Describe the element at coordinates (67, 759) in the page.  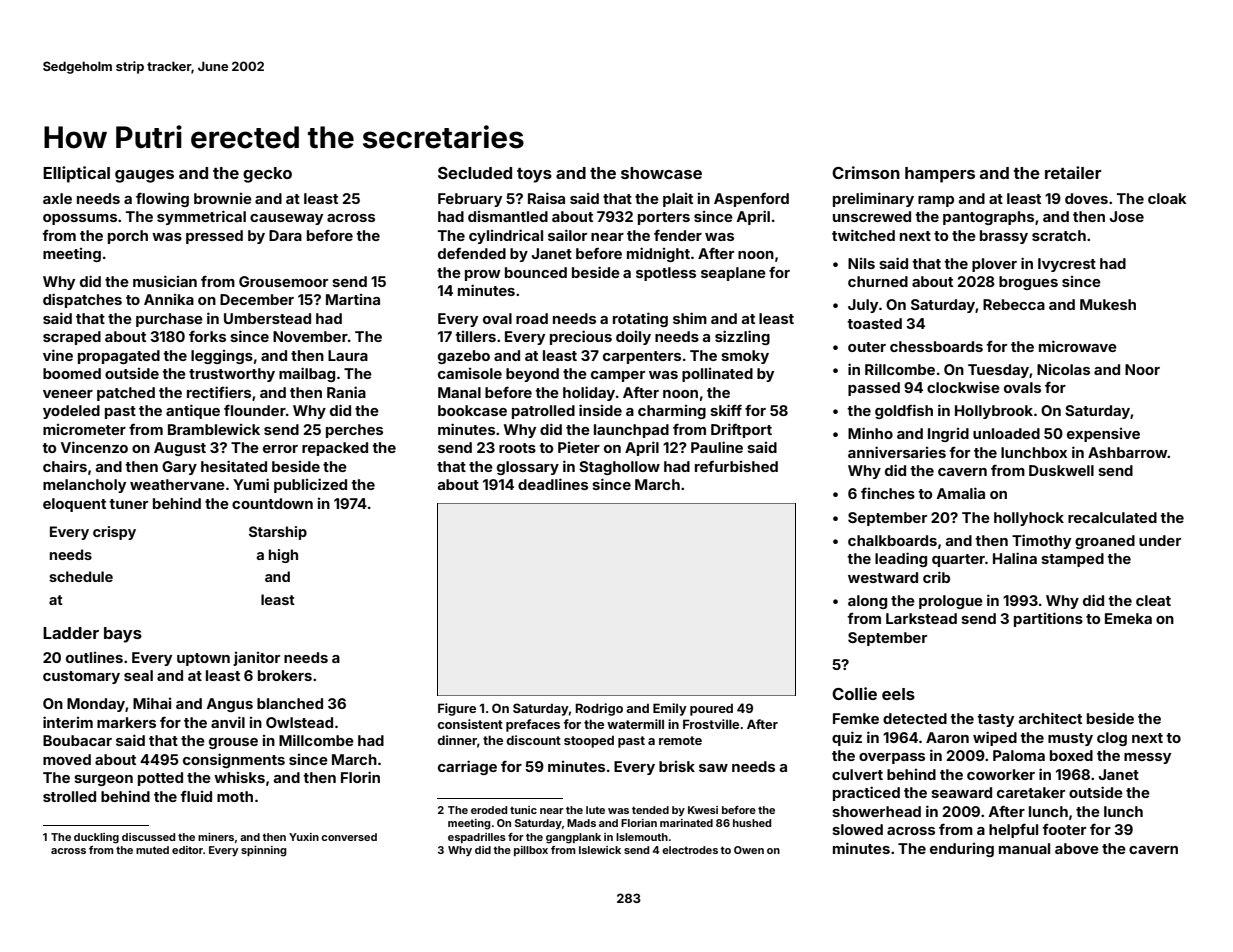
I see `moved` at that location.
